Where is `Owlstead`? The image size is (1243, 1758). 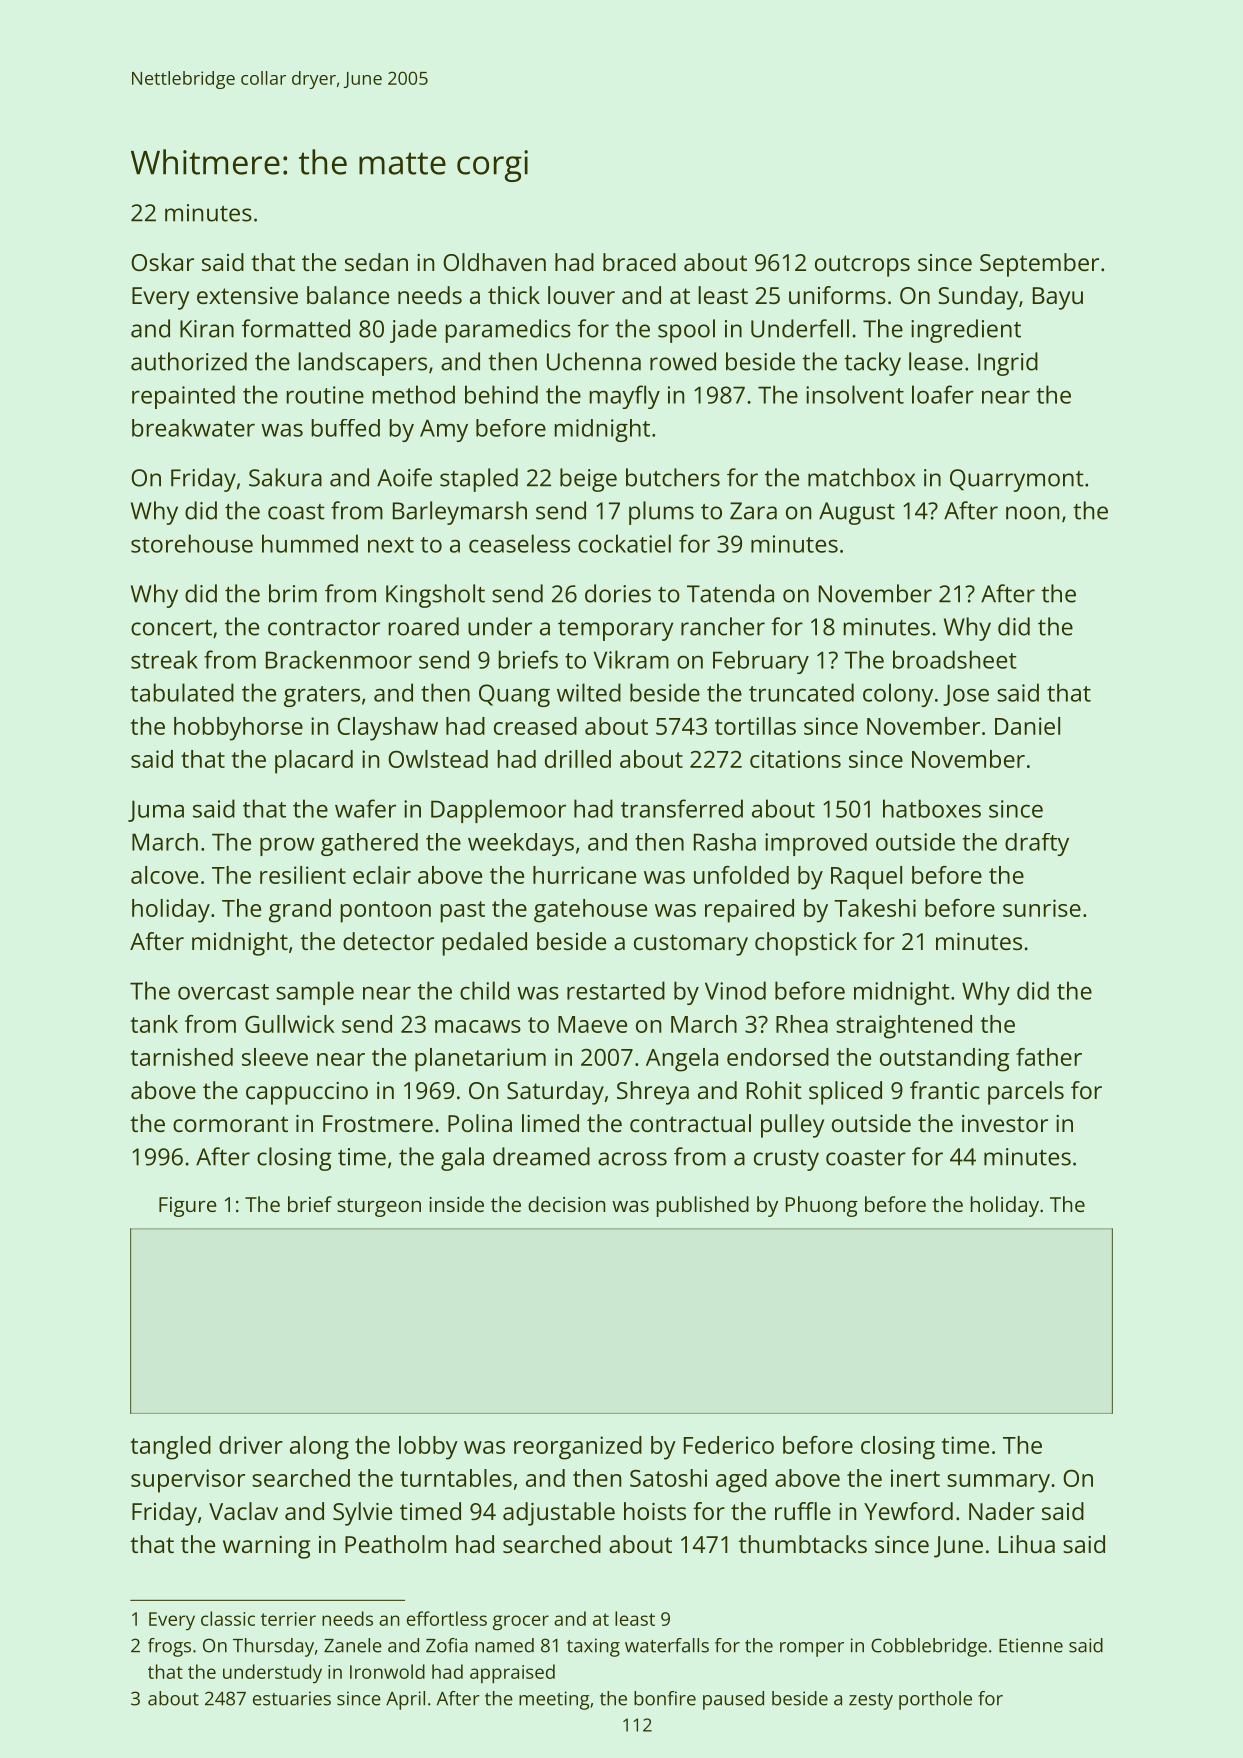
Owlstead is located at coordinates (438, 759).
